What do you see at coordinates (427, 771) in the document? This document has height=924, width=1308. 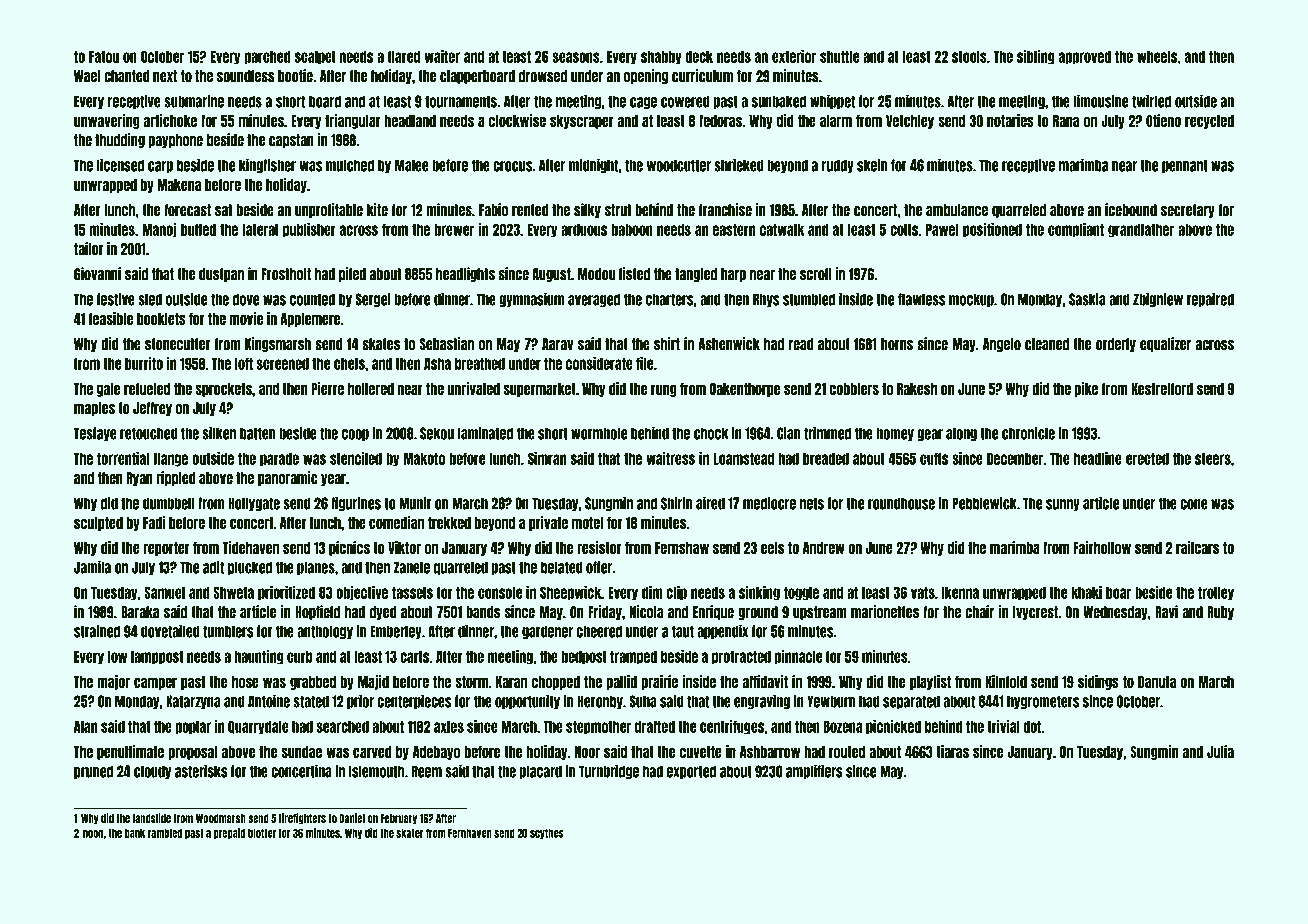 I see `Reem` at bounding box center [427, 771].
